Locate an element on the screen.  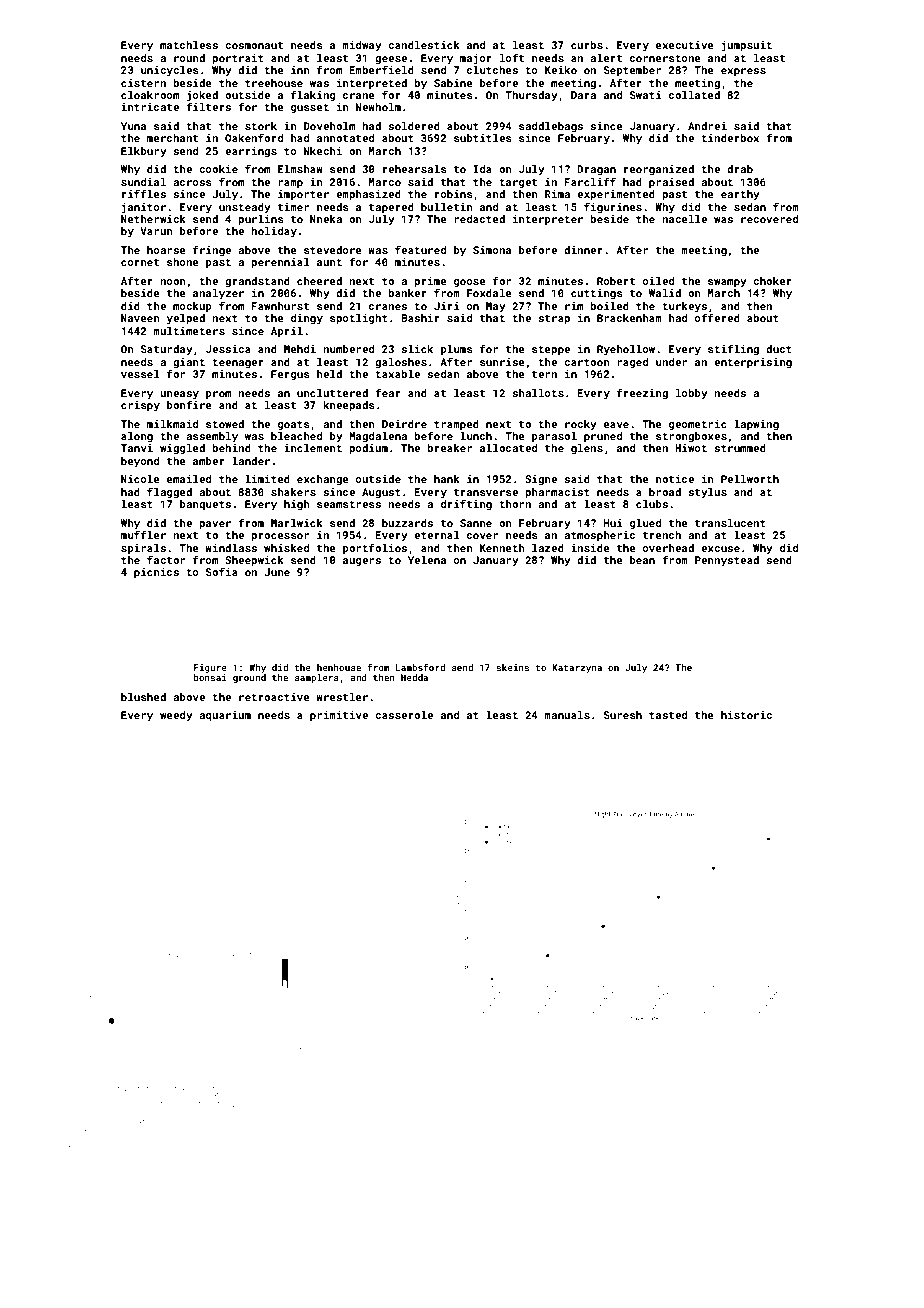
Sofia is located at coordinates (222, 571).
